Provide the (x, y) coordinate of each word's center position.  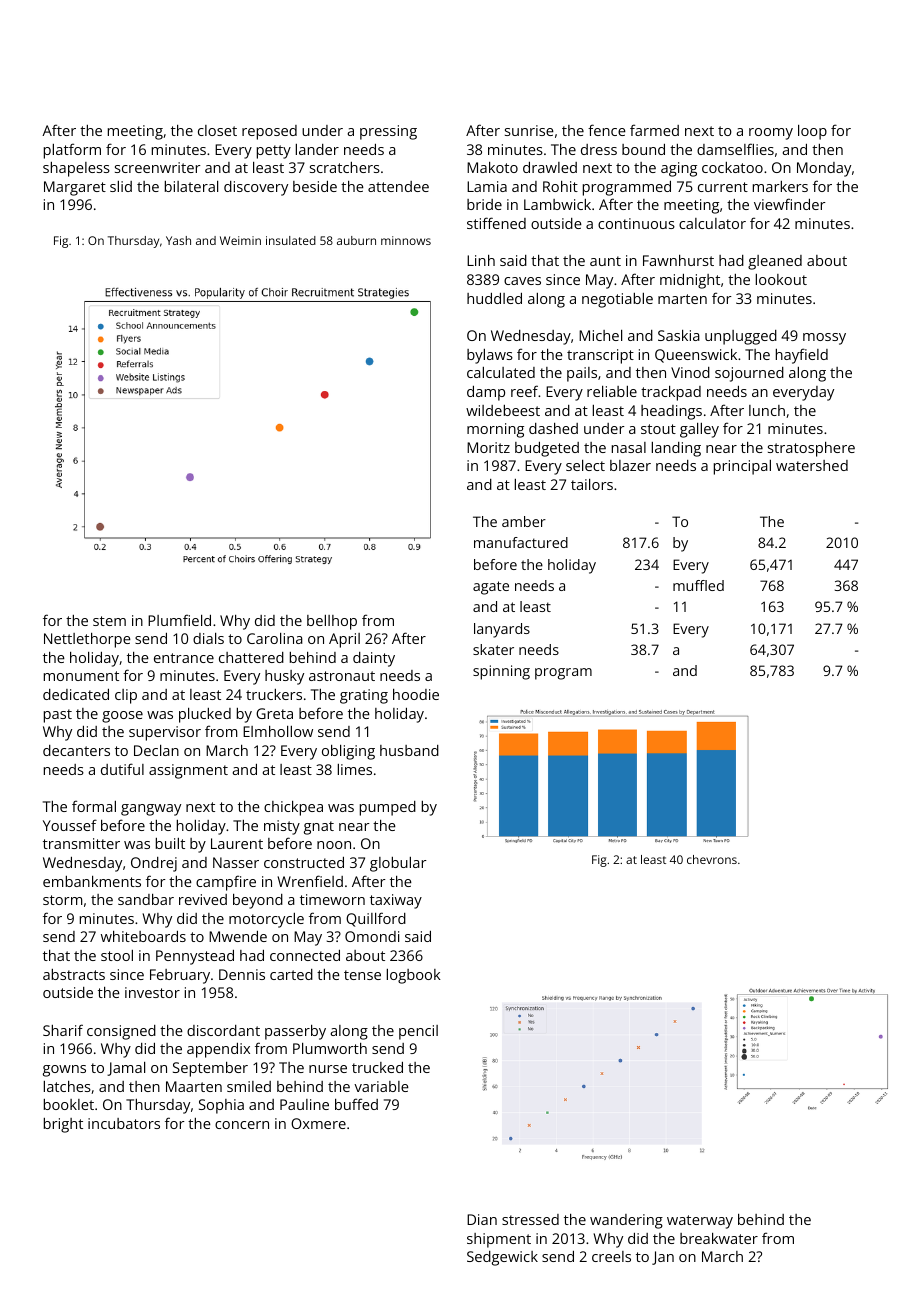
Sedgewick (502, 1258)
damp (486, 393)
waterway (700, 1222)
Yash (178, 240)
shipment (499, 1240)
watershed (812, 465)
